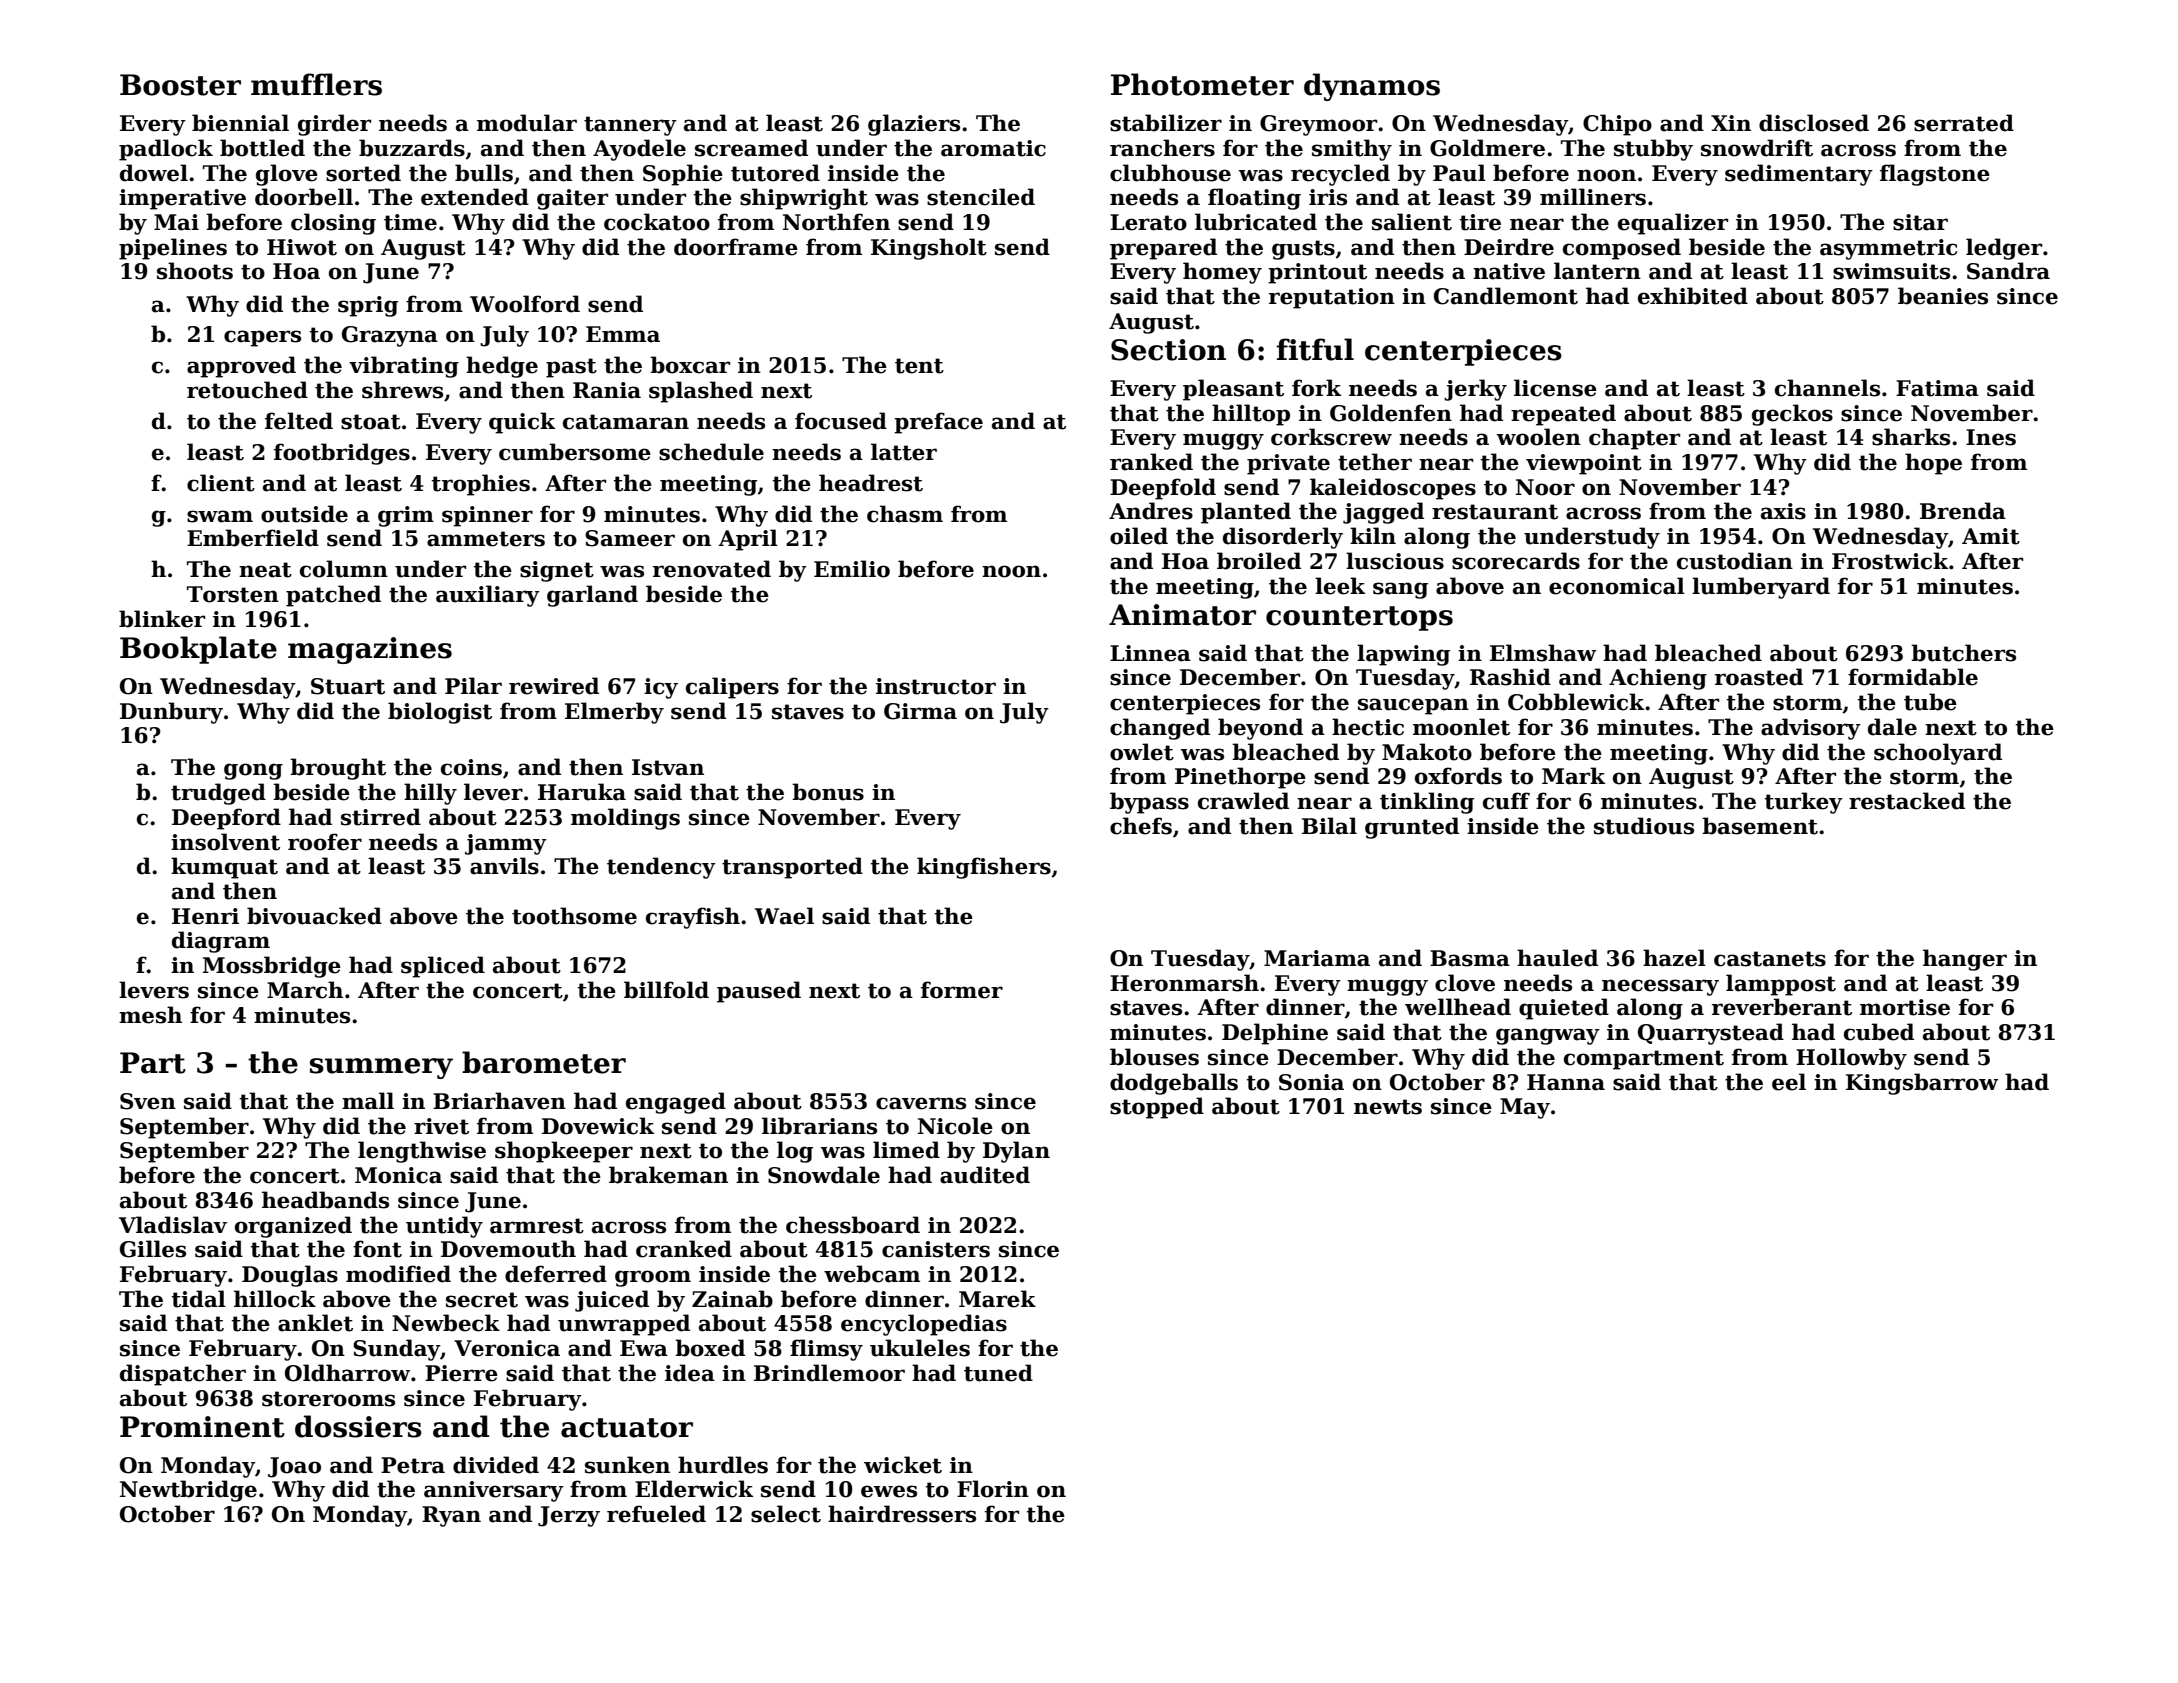 Image resolution: width=2178 pixels, height=1683 pixels. What do you see at coordinates (1184, 983) in the document?
I see `Heronmarsh` at bounding box center [1184, 983].
